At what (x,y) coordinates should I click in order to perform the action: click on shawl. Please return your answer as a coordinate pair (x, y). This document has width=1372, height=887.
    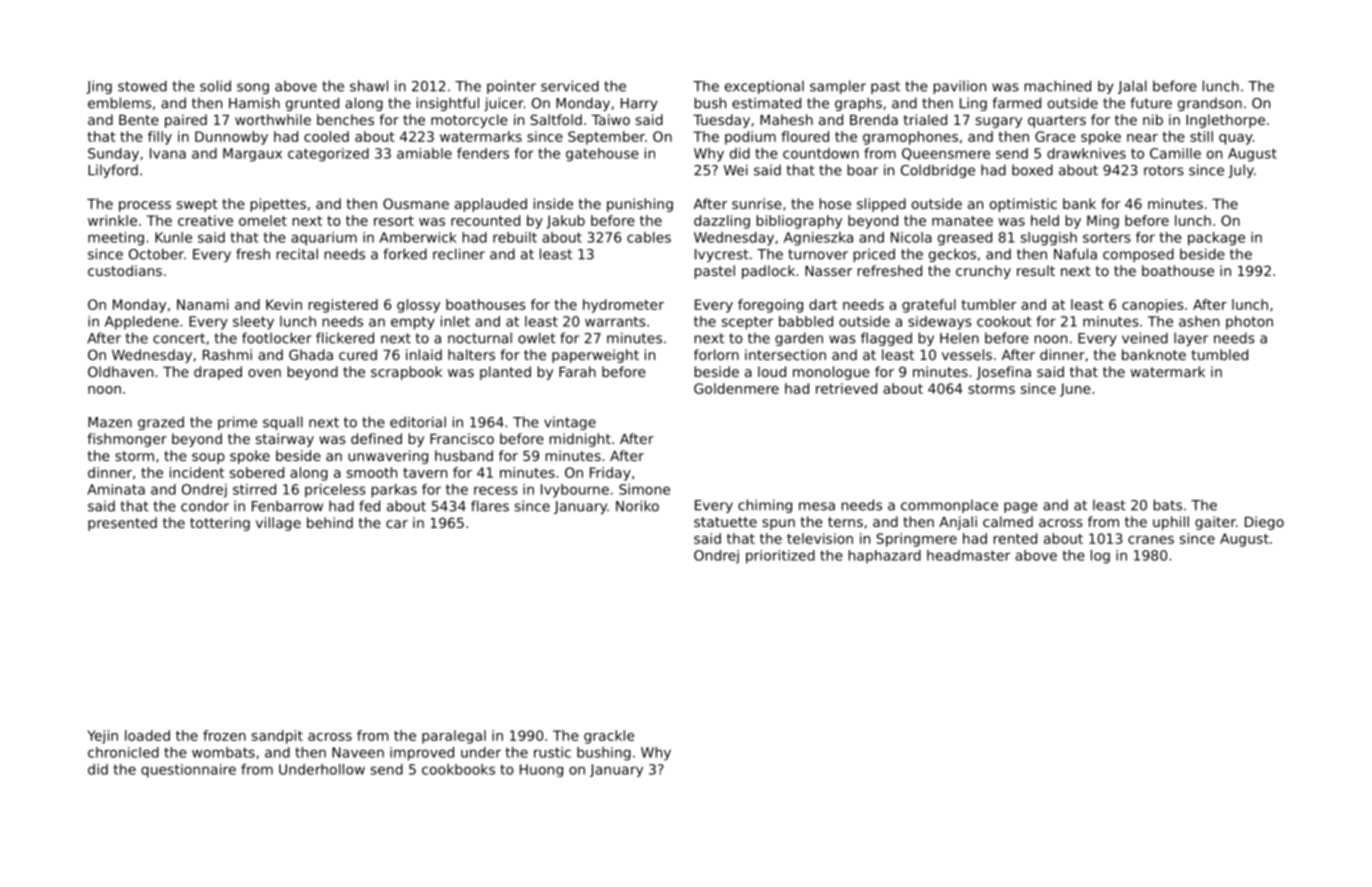
    Looking at the image, I should click on (369, 86).
